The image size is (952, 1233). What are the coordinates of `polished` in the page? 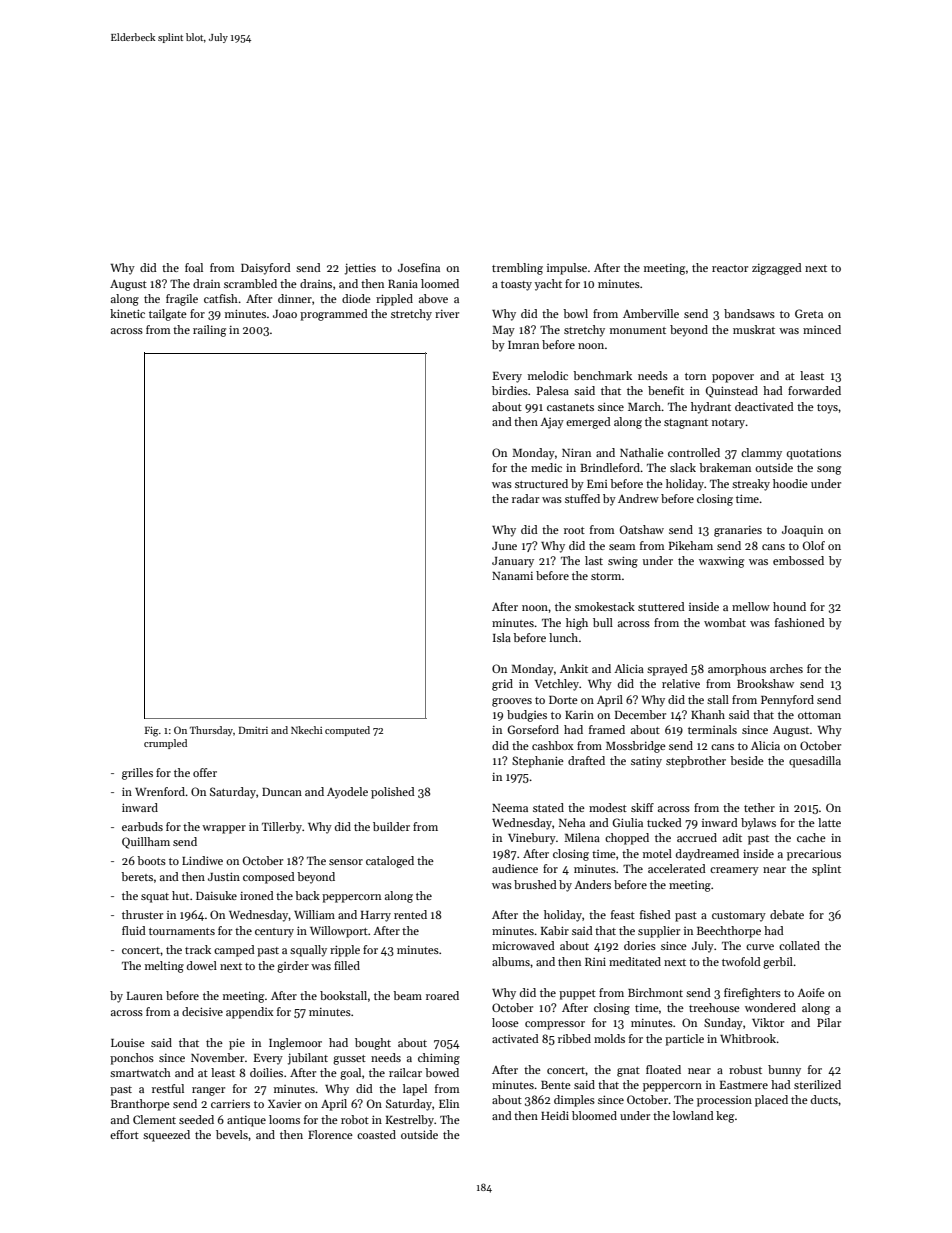 It's located at (393, 793).
